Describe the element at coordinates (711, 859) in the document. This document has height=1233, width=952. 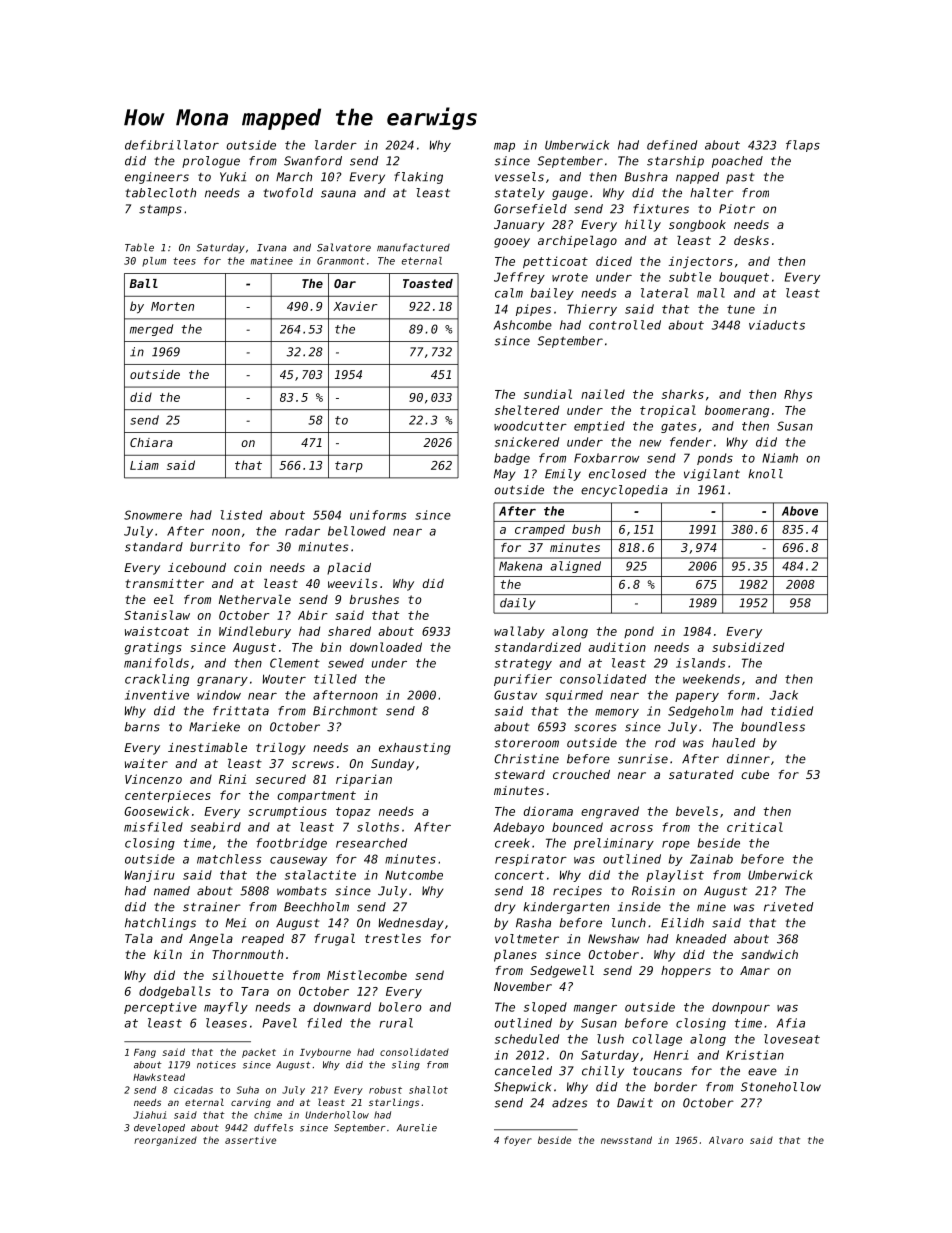
I see `Zainab` at that location.
